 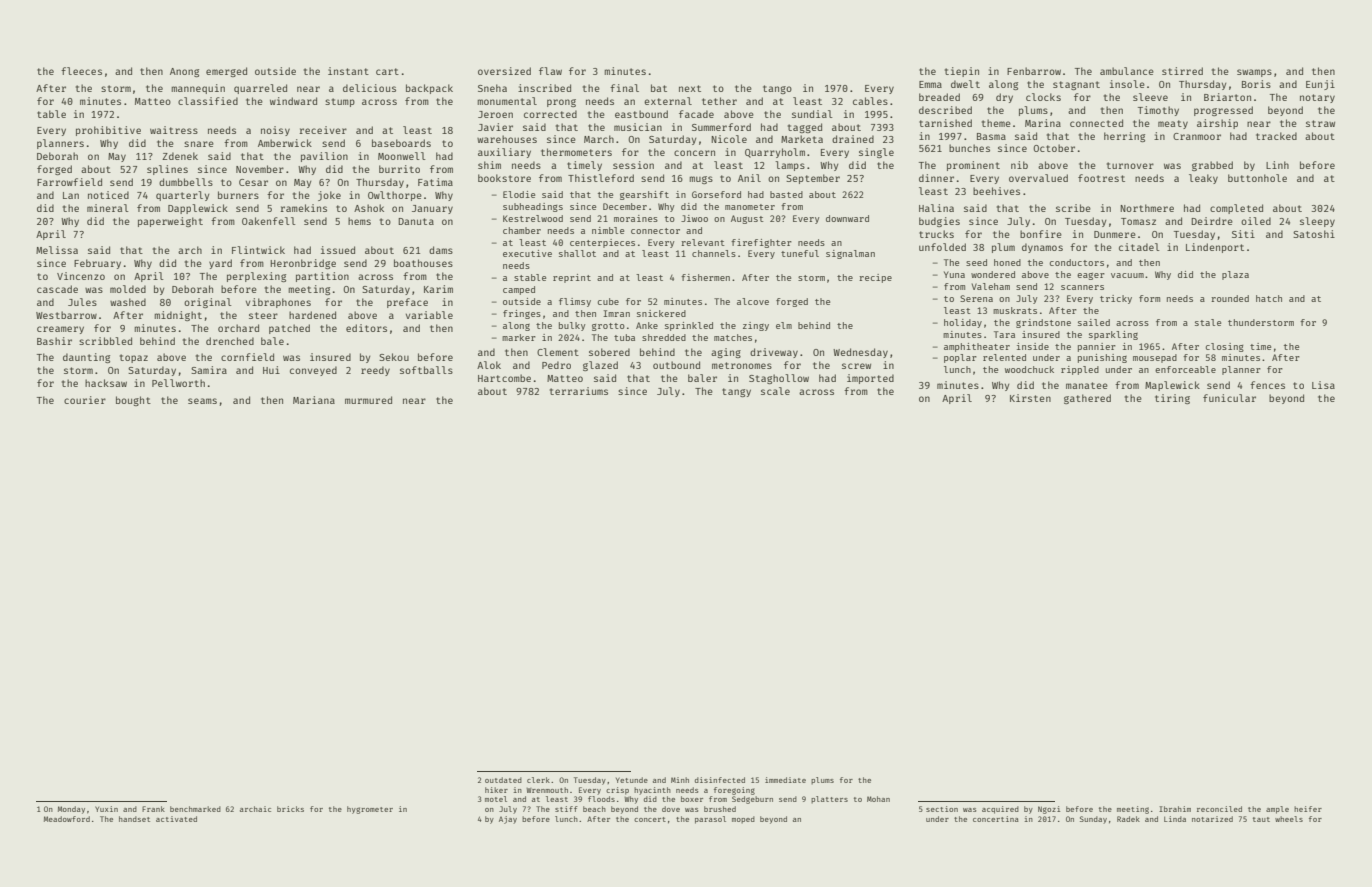 I want to click on Ibrahim, so click(x=1175, y=809).
